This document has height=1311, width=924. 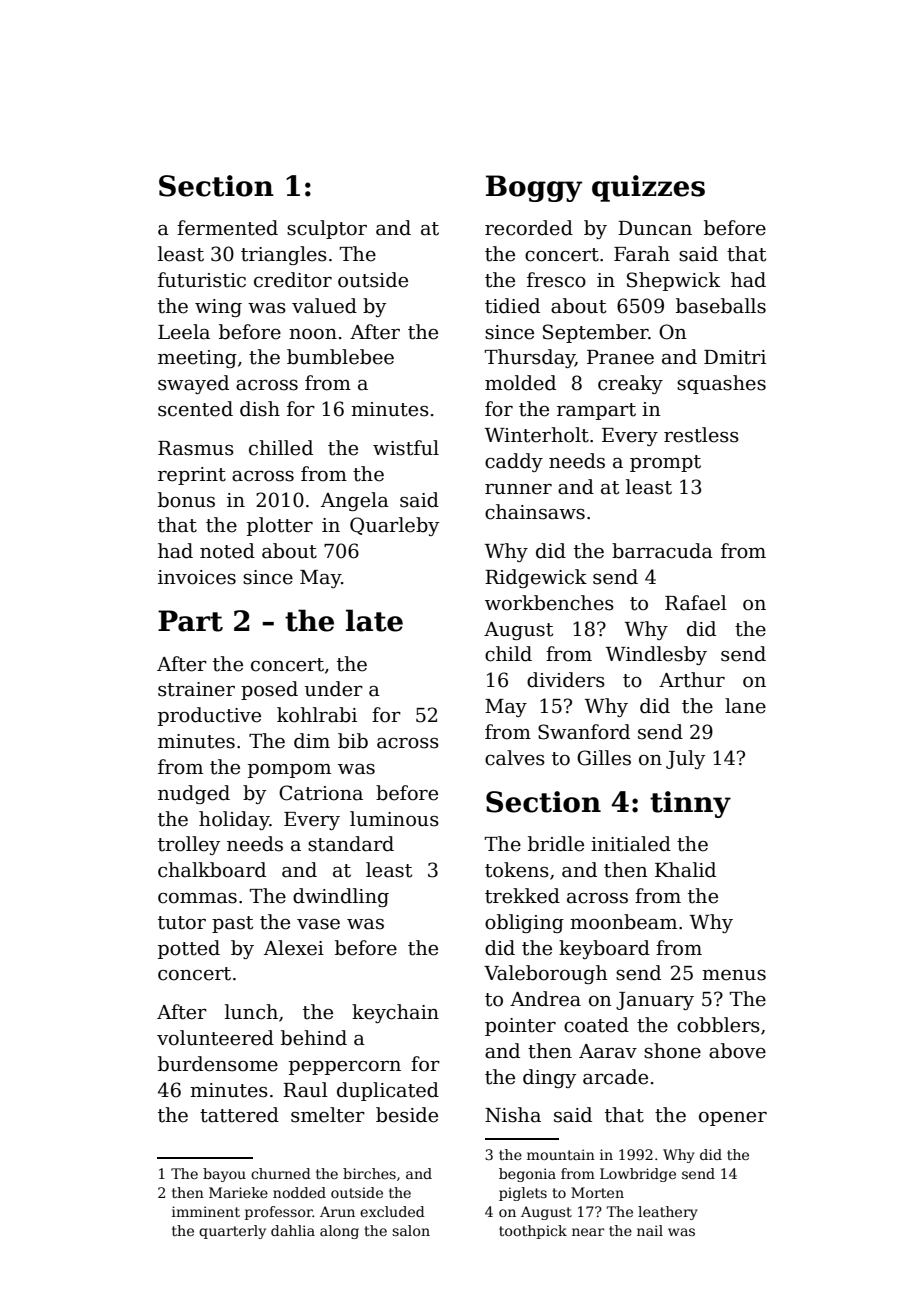 I want to click on trekked, so click(x=522, y=896).
